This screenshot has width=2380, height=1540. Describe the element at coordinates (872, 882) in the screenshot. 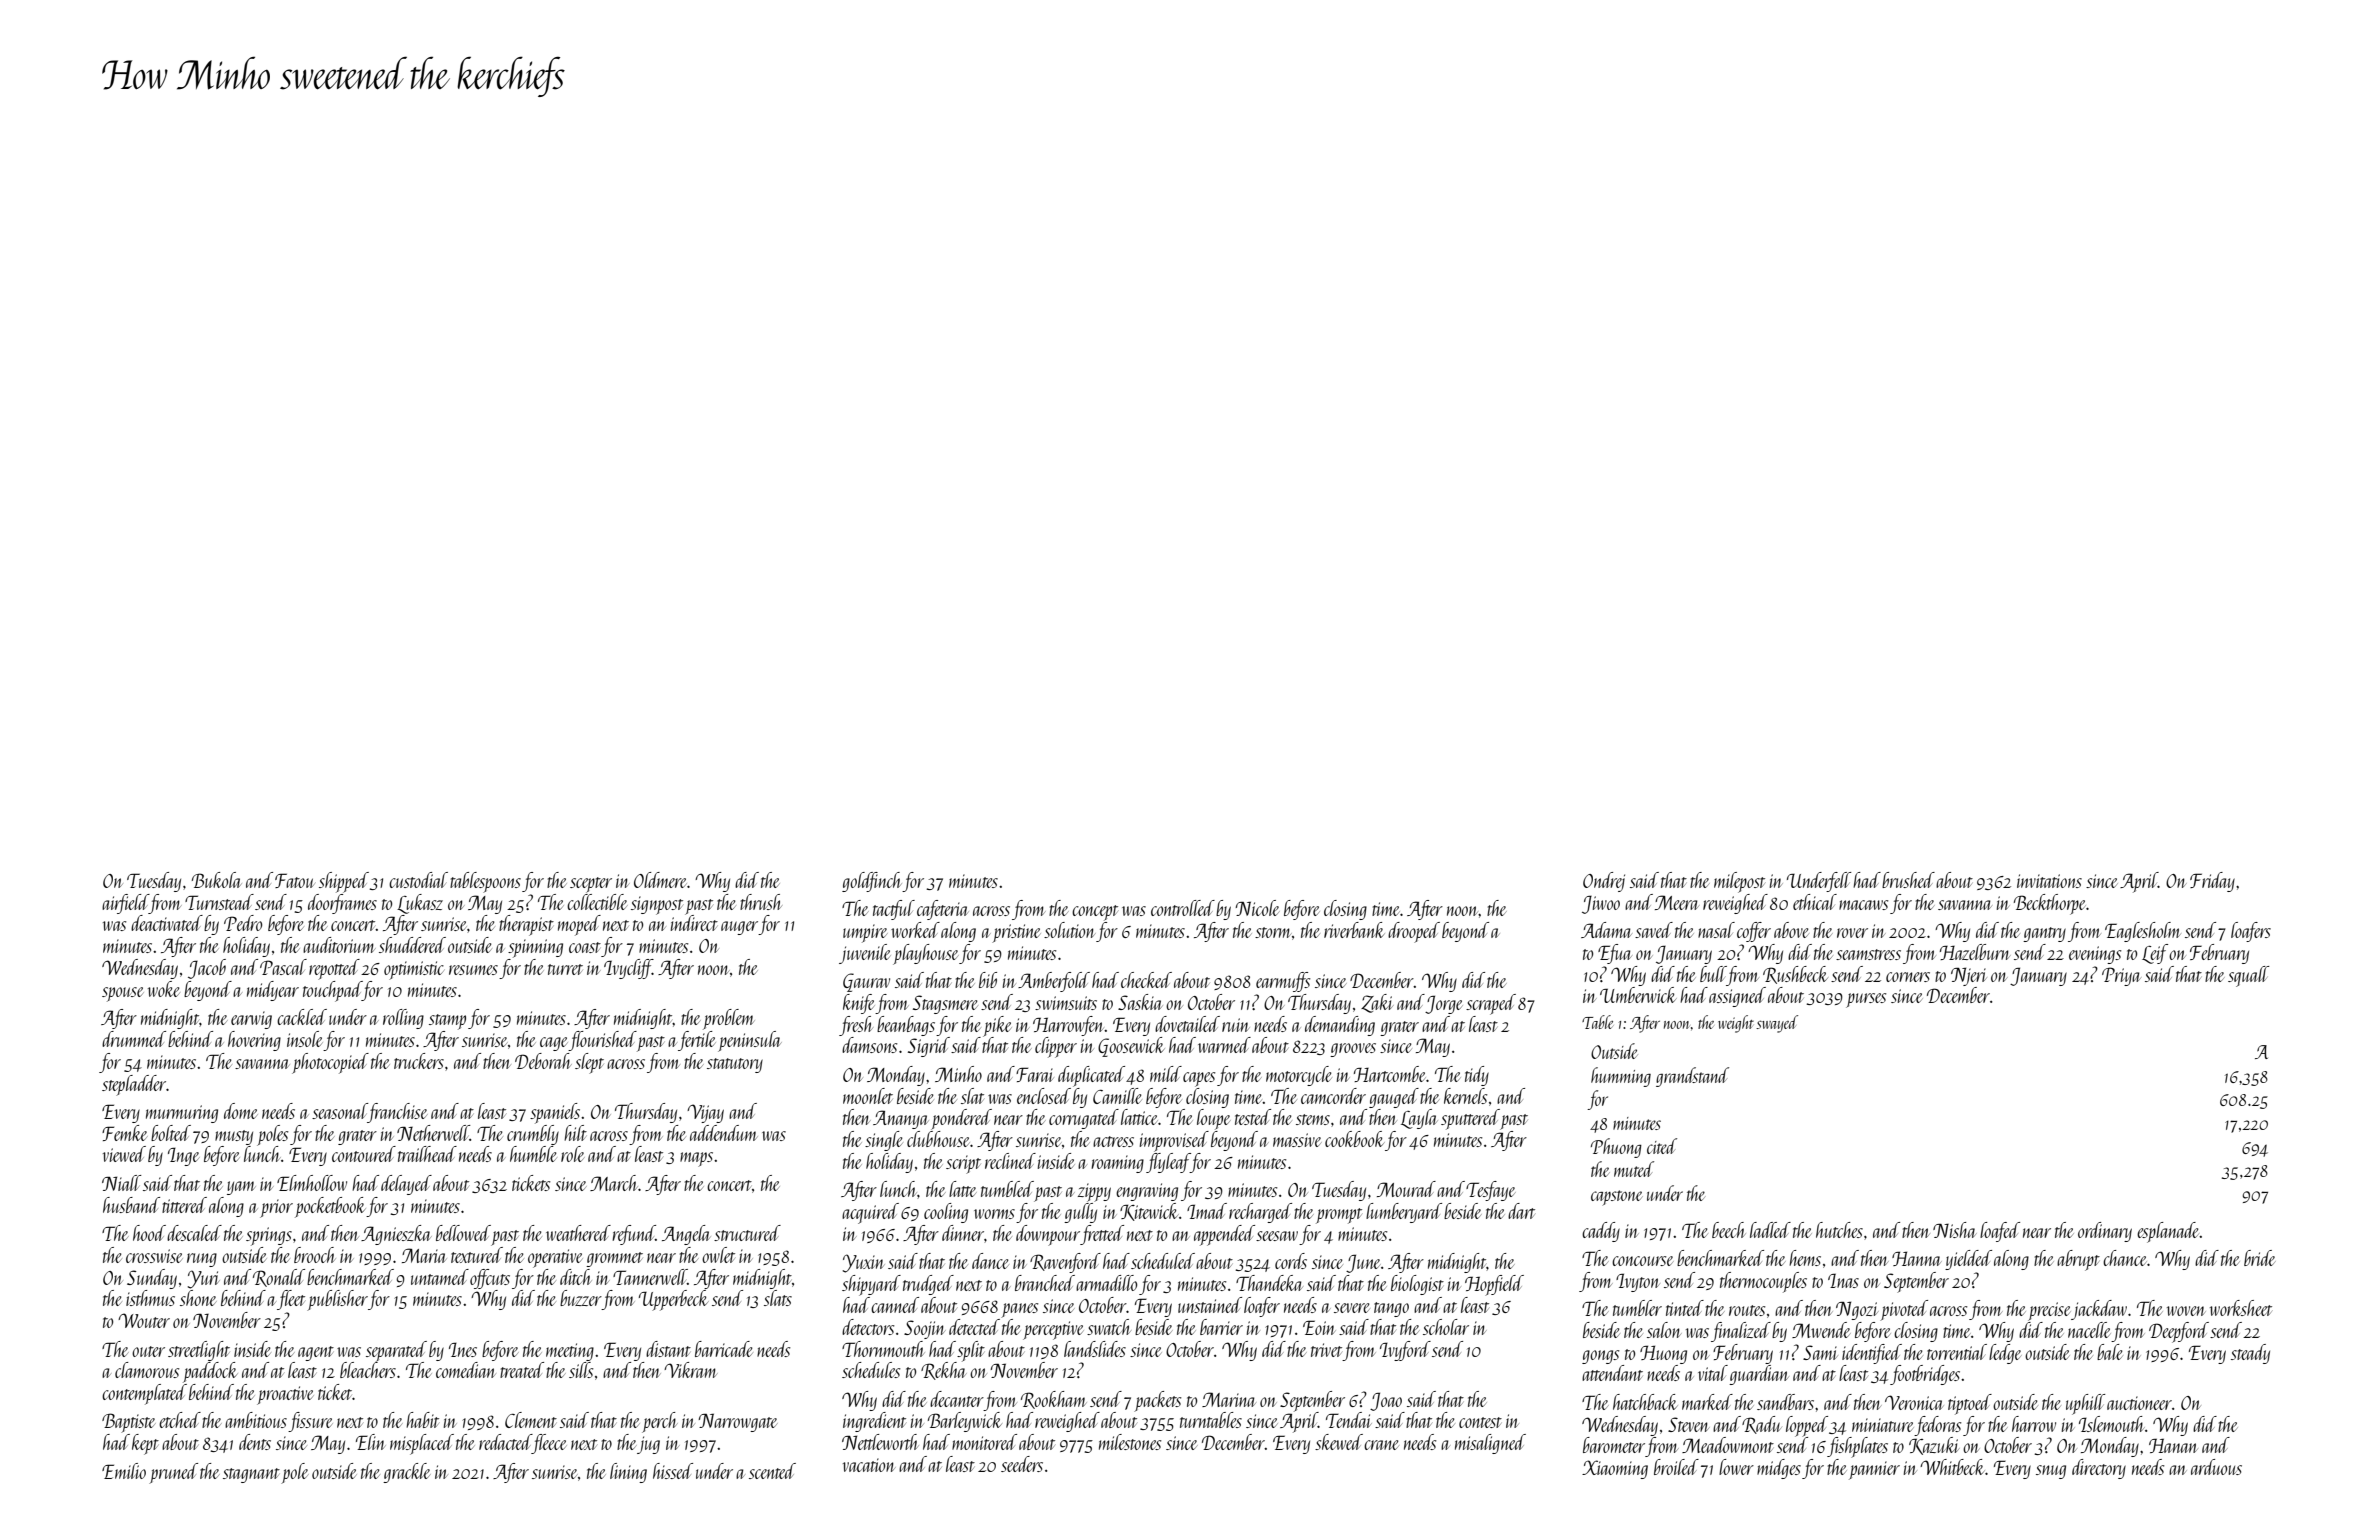

I see `goldfinch` at that location.
